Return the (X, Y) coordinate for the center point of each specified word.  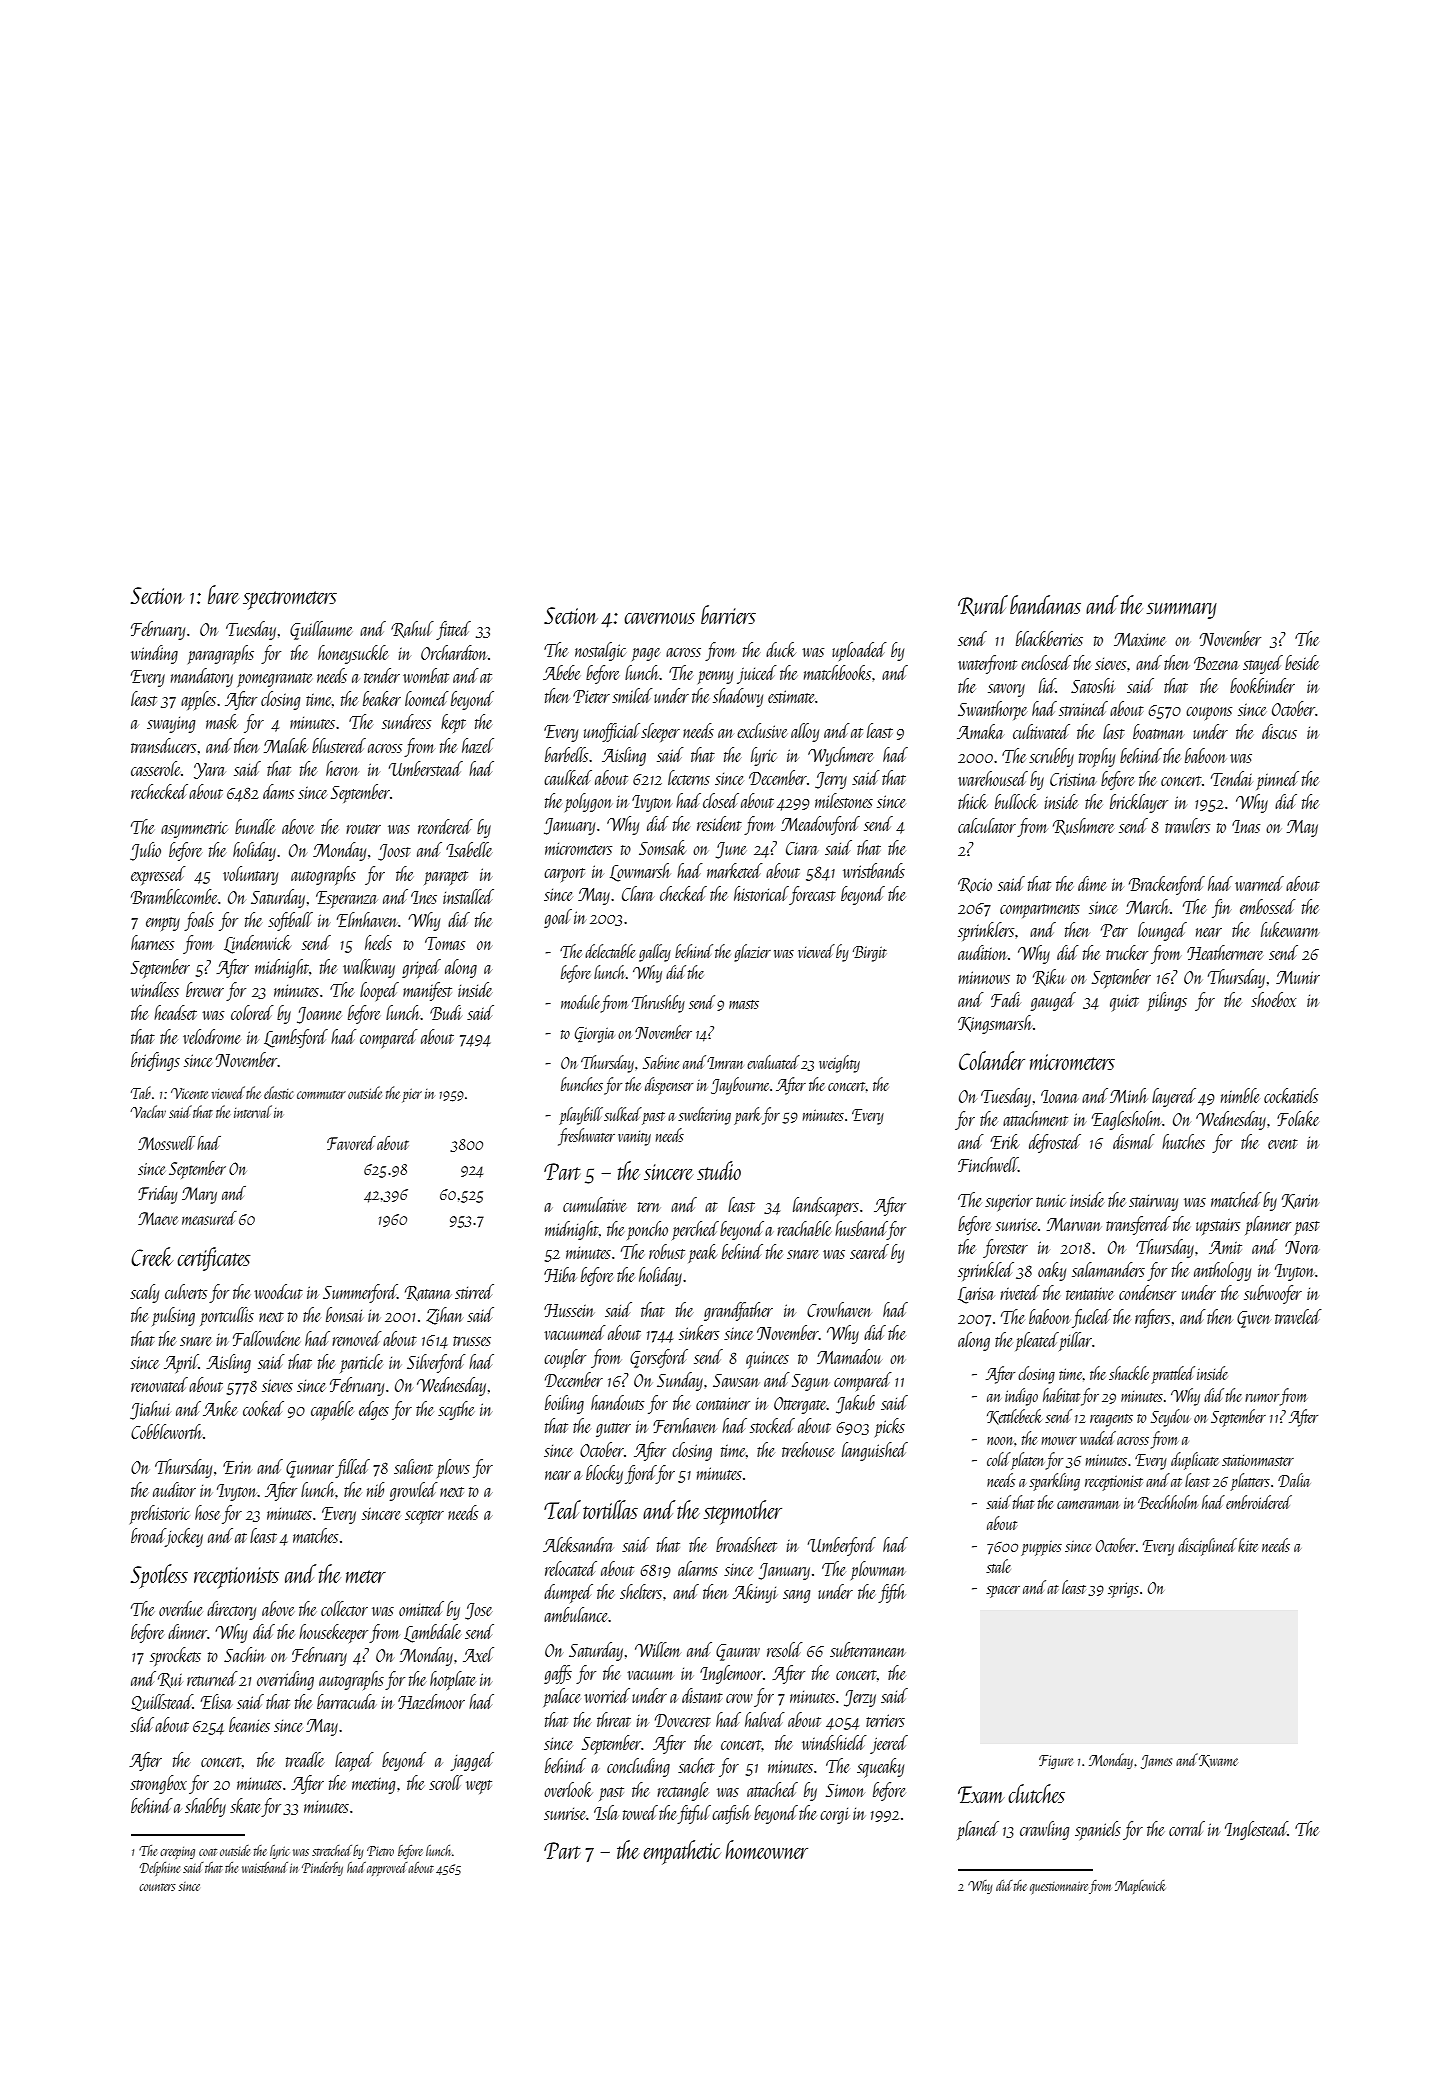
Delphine (160, 1869)
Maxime (1140, 639)
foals (199, 921)
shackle (1129, 1373)
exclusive (762, 730)
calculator (987, 825)
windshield (834, 1742)
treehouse (808, 1449)
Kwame (1218, 1761)
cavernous (659, 618)
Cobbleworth (166, 1431)
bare (224, 594)
